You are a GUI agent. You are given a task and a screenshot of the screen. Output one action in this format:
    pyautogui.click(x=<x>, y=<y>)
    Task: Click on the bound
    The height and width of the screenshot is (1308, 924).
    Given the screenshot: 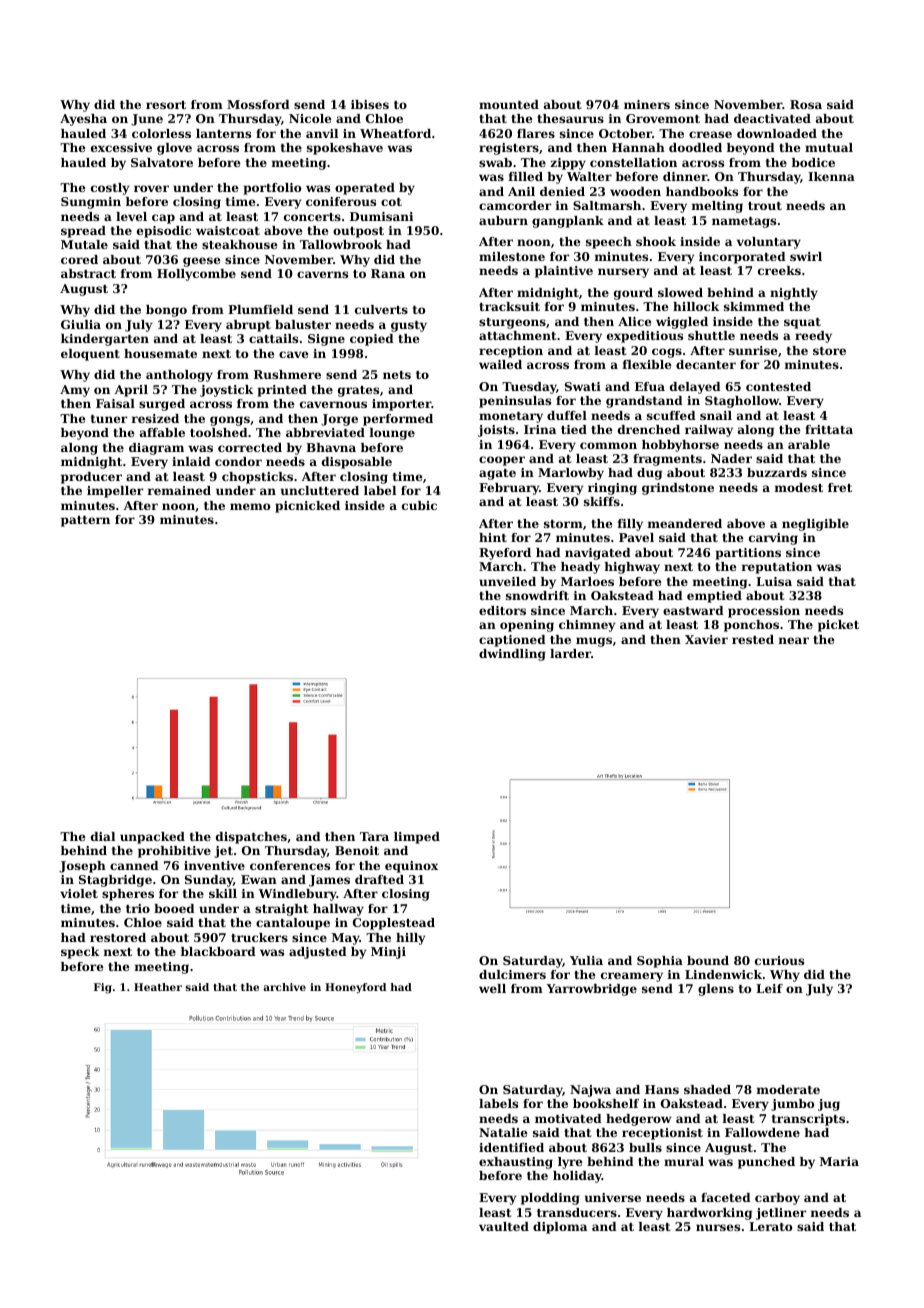 What is the action you would take?
    pyautogui.click(x=708, y=960)
